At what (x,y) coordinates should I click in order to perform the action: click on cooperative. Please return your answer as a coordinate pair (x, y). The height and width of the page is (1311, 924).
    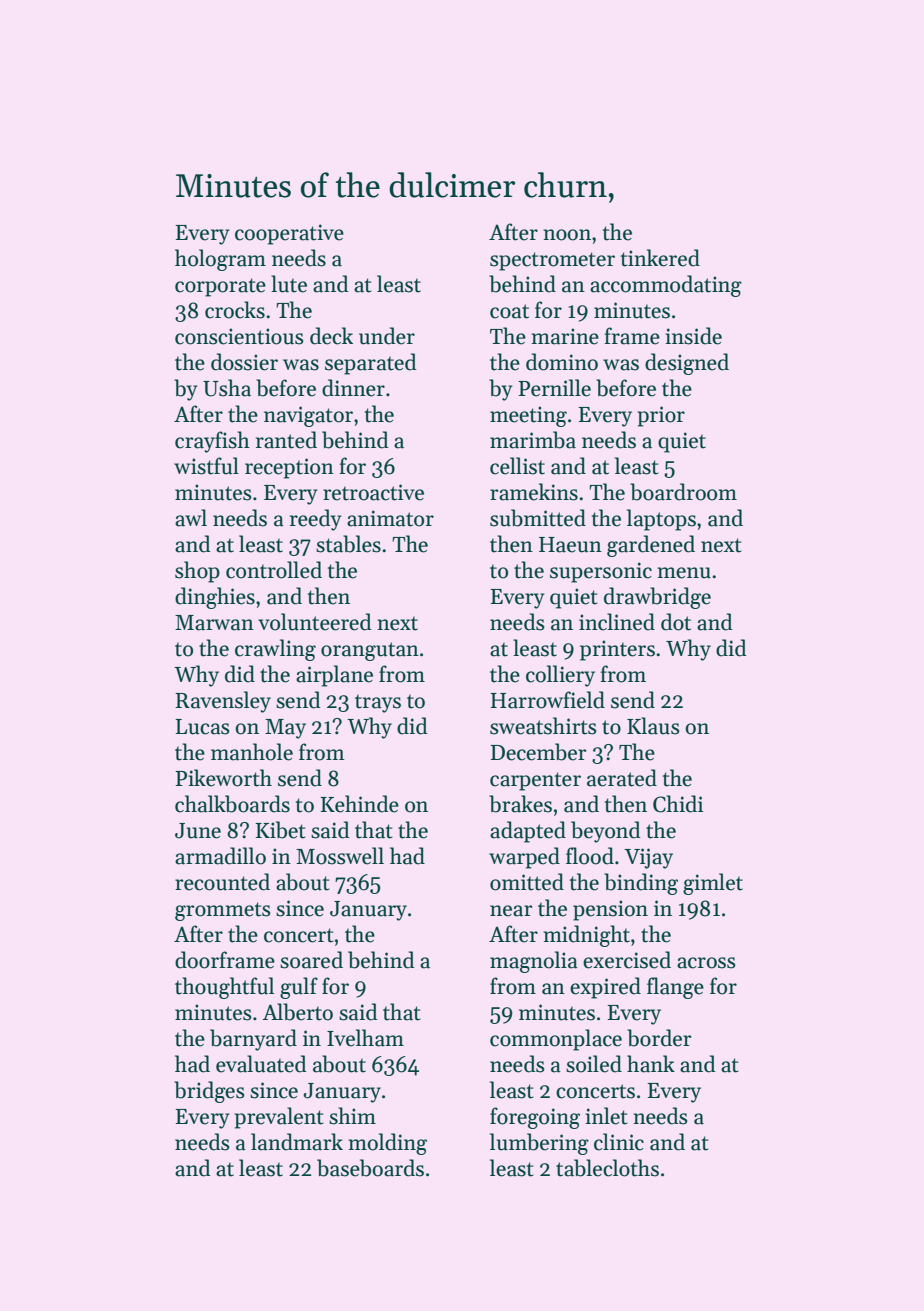
    Looking at the image, I should click on (289, 234).
